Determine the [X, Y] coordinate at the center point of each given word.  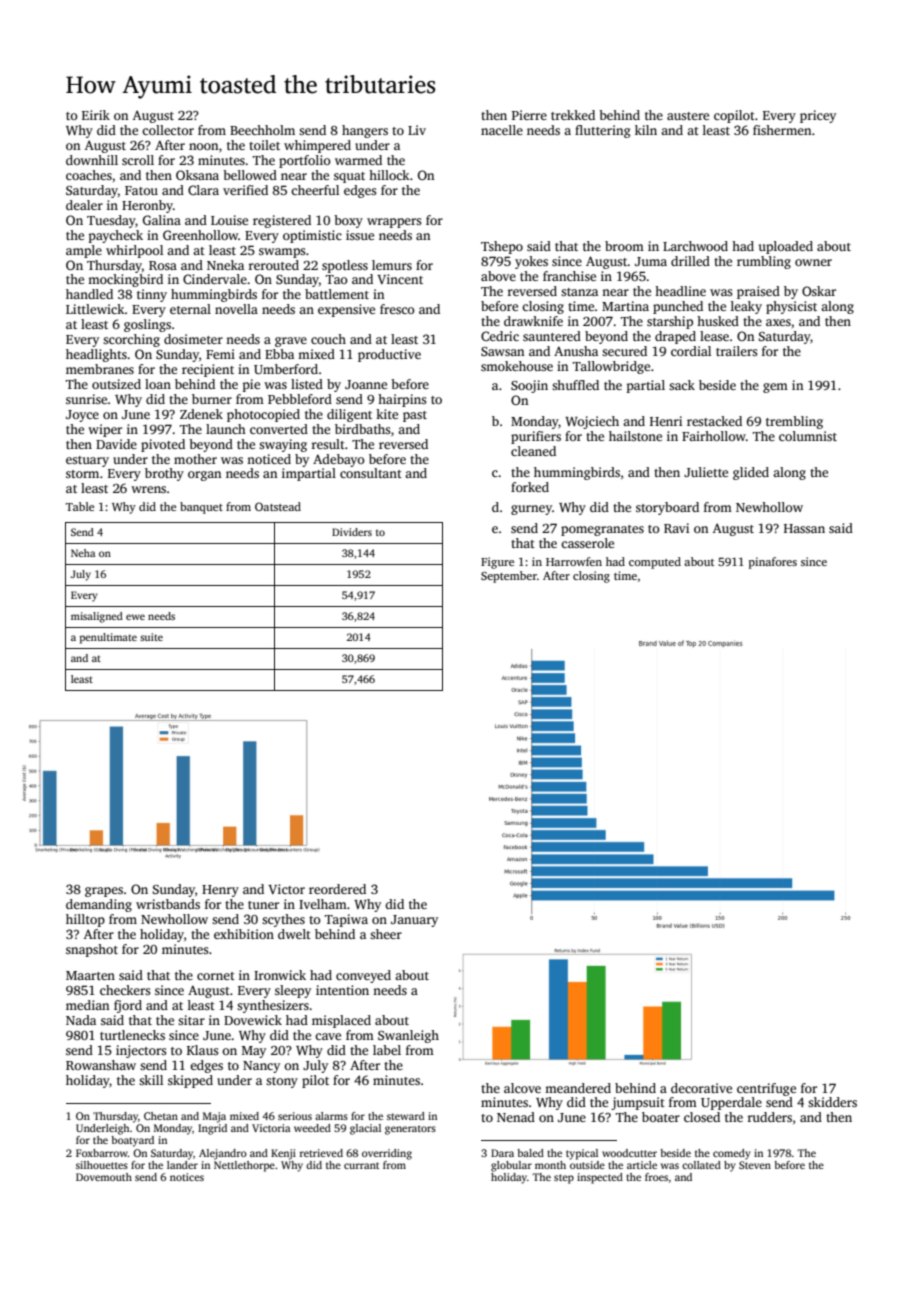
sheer [386, 934]
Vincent [400, 279]
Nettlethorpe [244, 1166]
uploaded [786, 247]
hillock [389, 175]
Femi [220, 354]
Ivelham [323, 904]
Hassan [804, 528]
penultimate [108, 638]
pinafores [773, 563]
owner [813, 262]
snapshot [92, 950]
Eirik [96, 115]
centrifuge [766, 1089]
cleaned [533, 451]
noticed [269, 459]
